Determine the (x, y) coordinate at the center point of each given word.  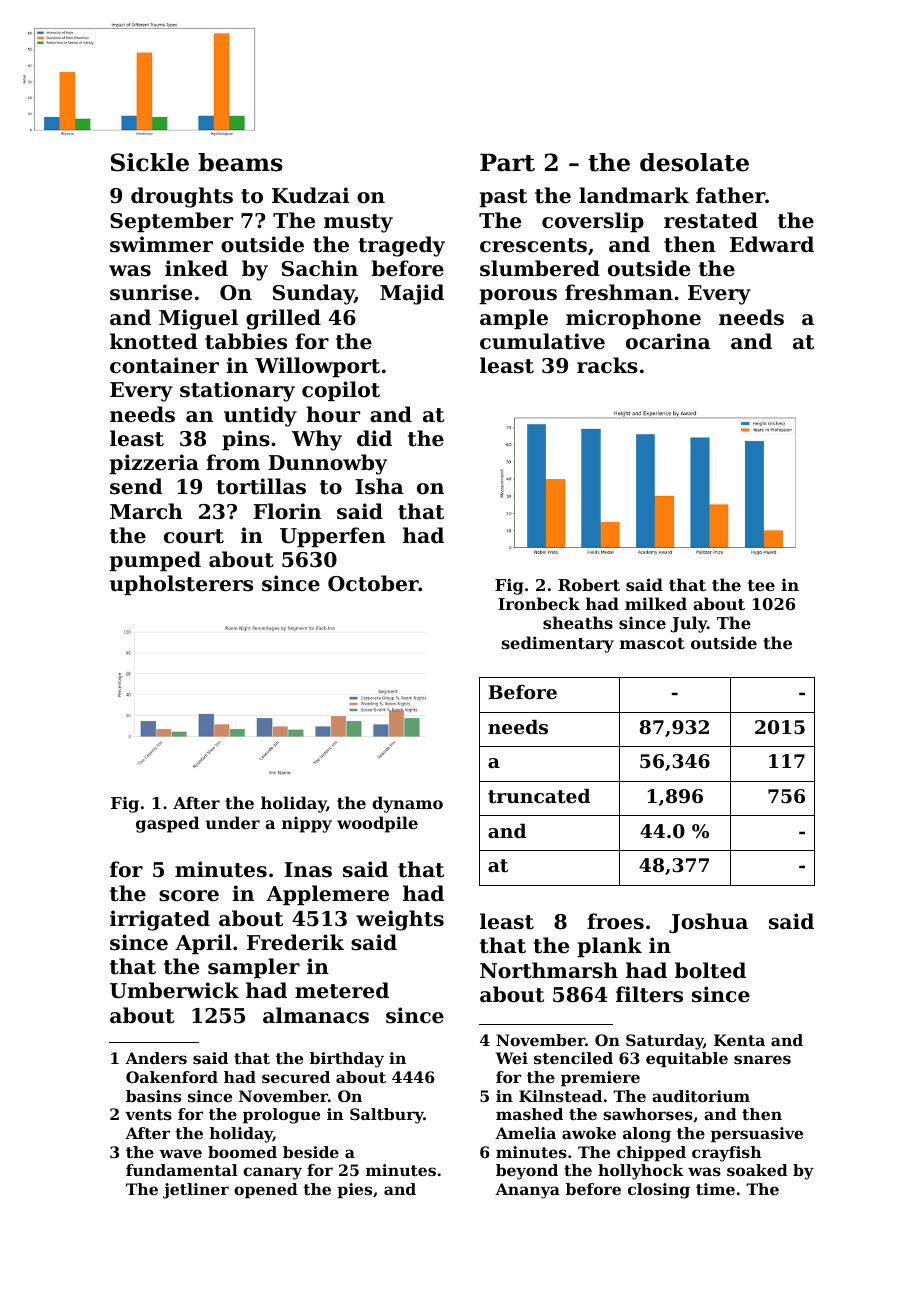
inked (196, 268)
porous (518, 296)
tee (761, 585)
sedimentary (558, 644)
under (233, 822)
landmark (634, 195)
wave (180, 1153)
